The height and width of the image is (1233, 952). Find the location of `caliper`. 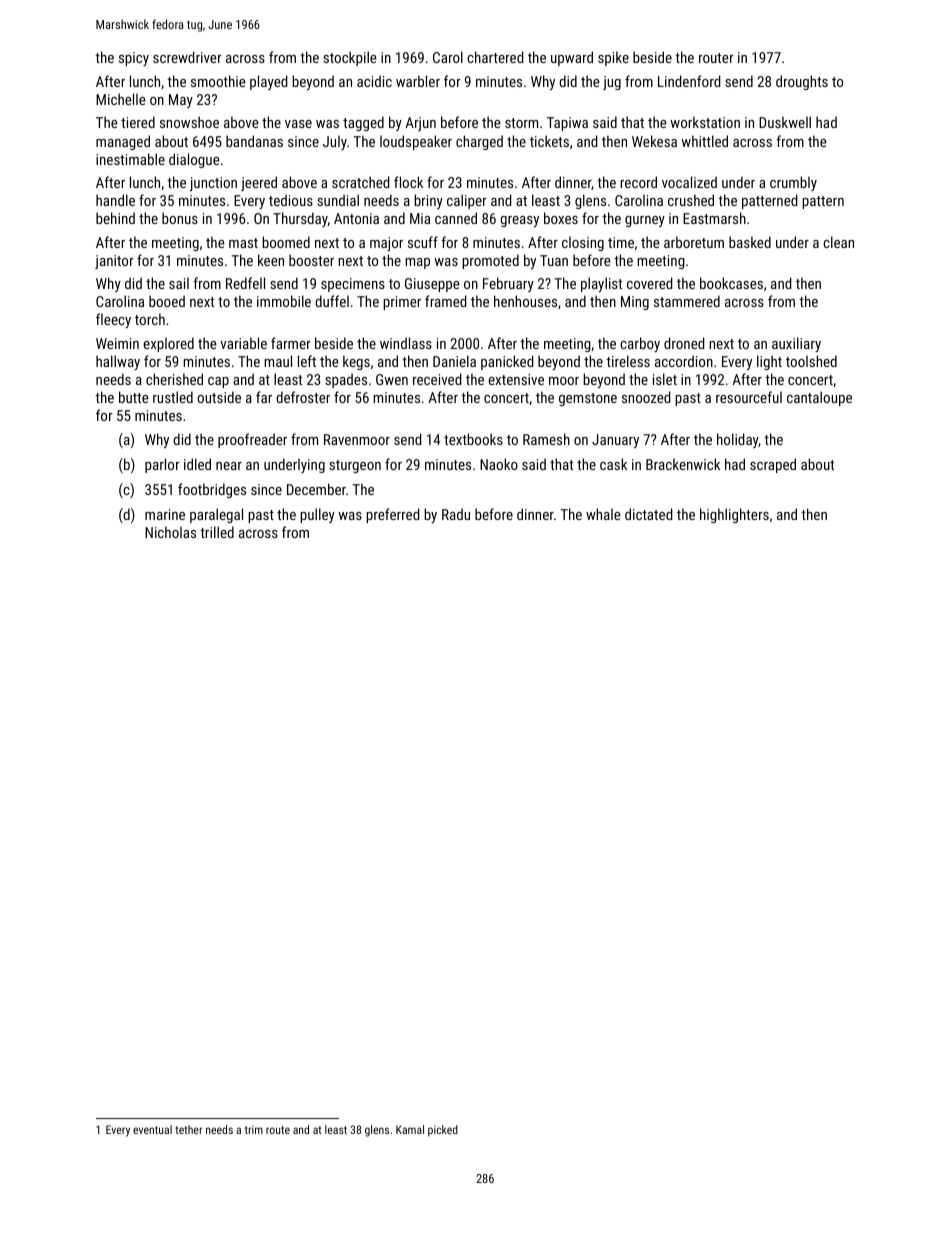

caliper is located at coordinates (467, 201).
